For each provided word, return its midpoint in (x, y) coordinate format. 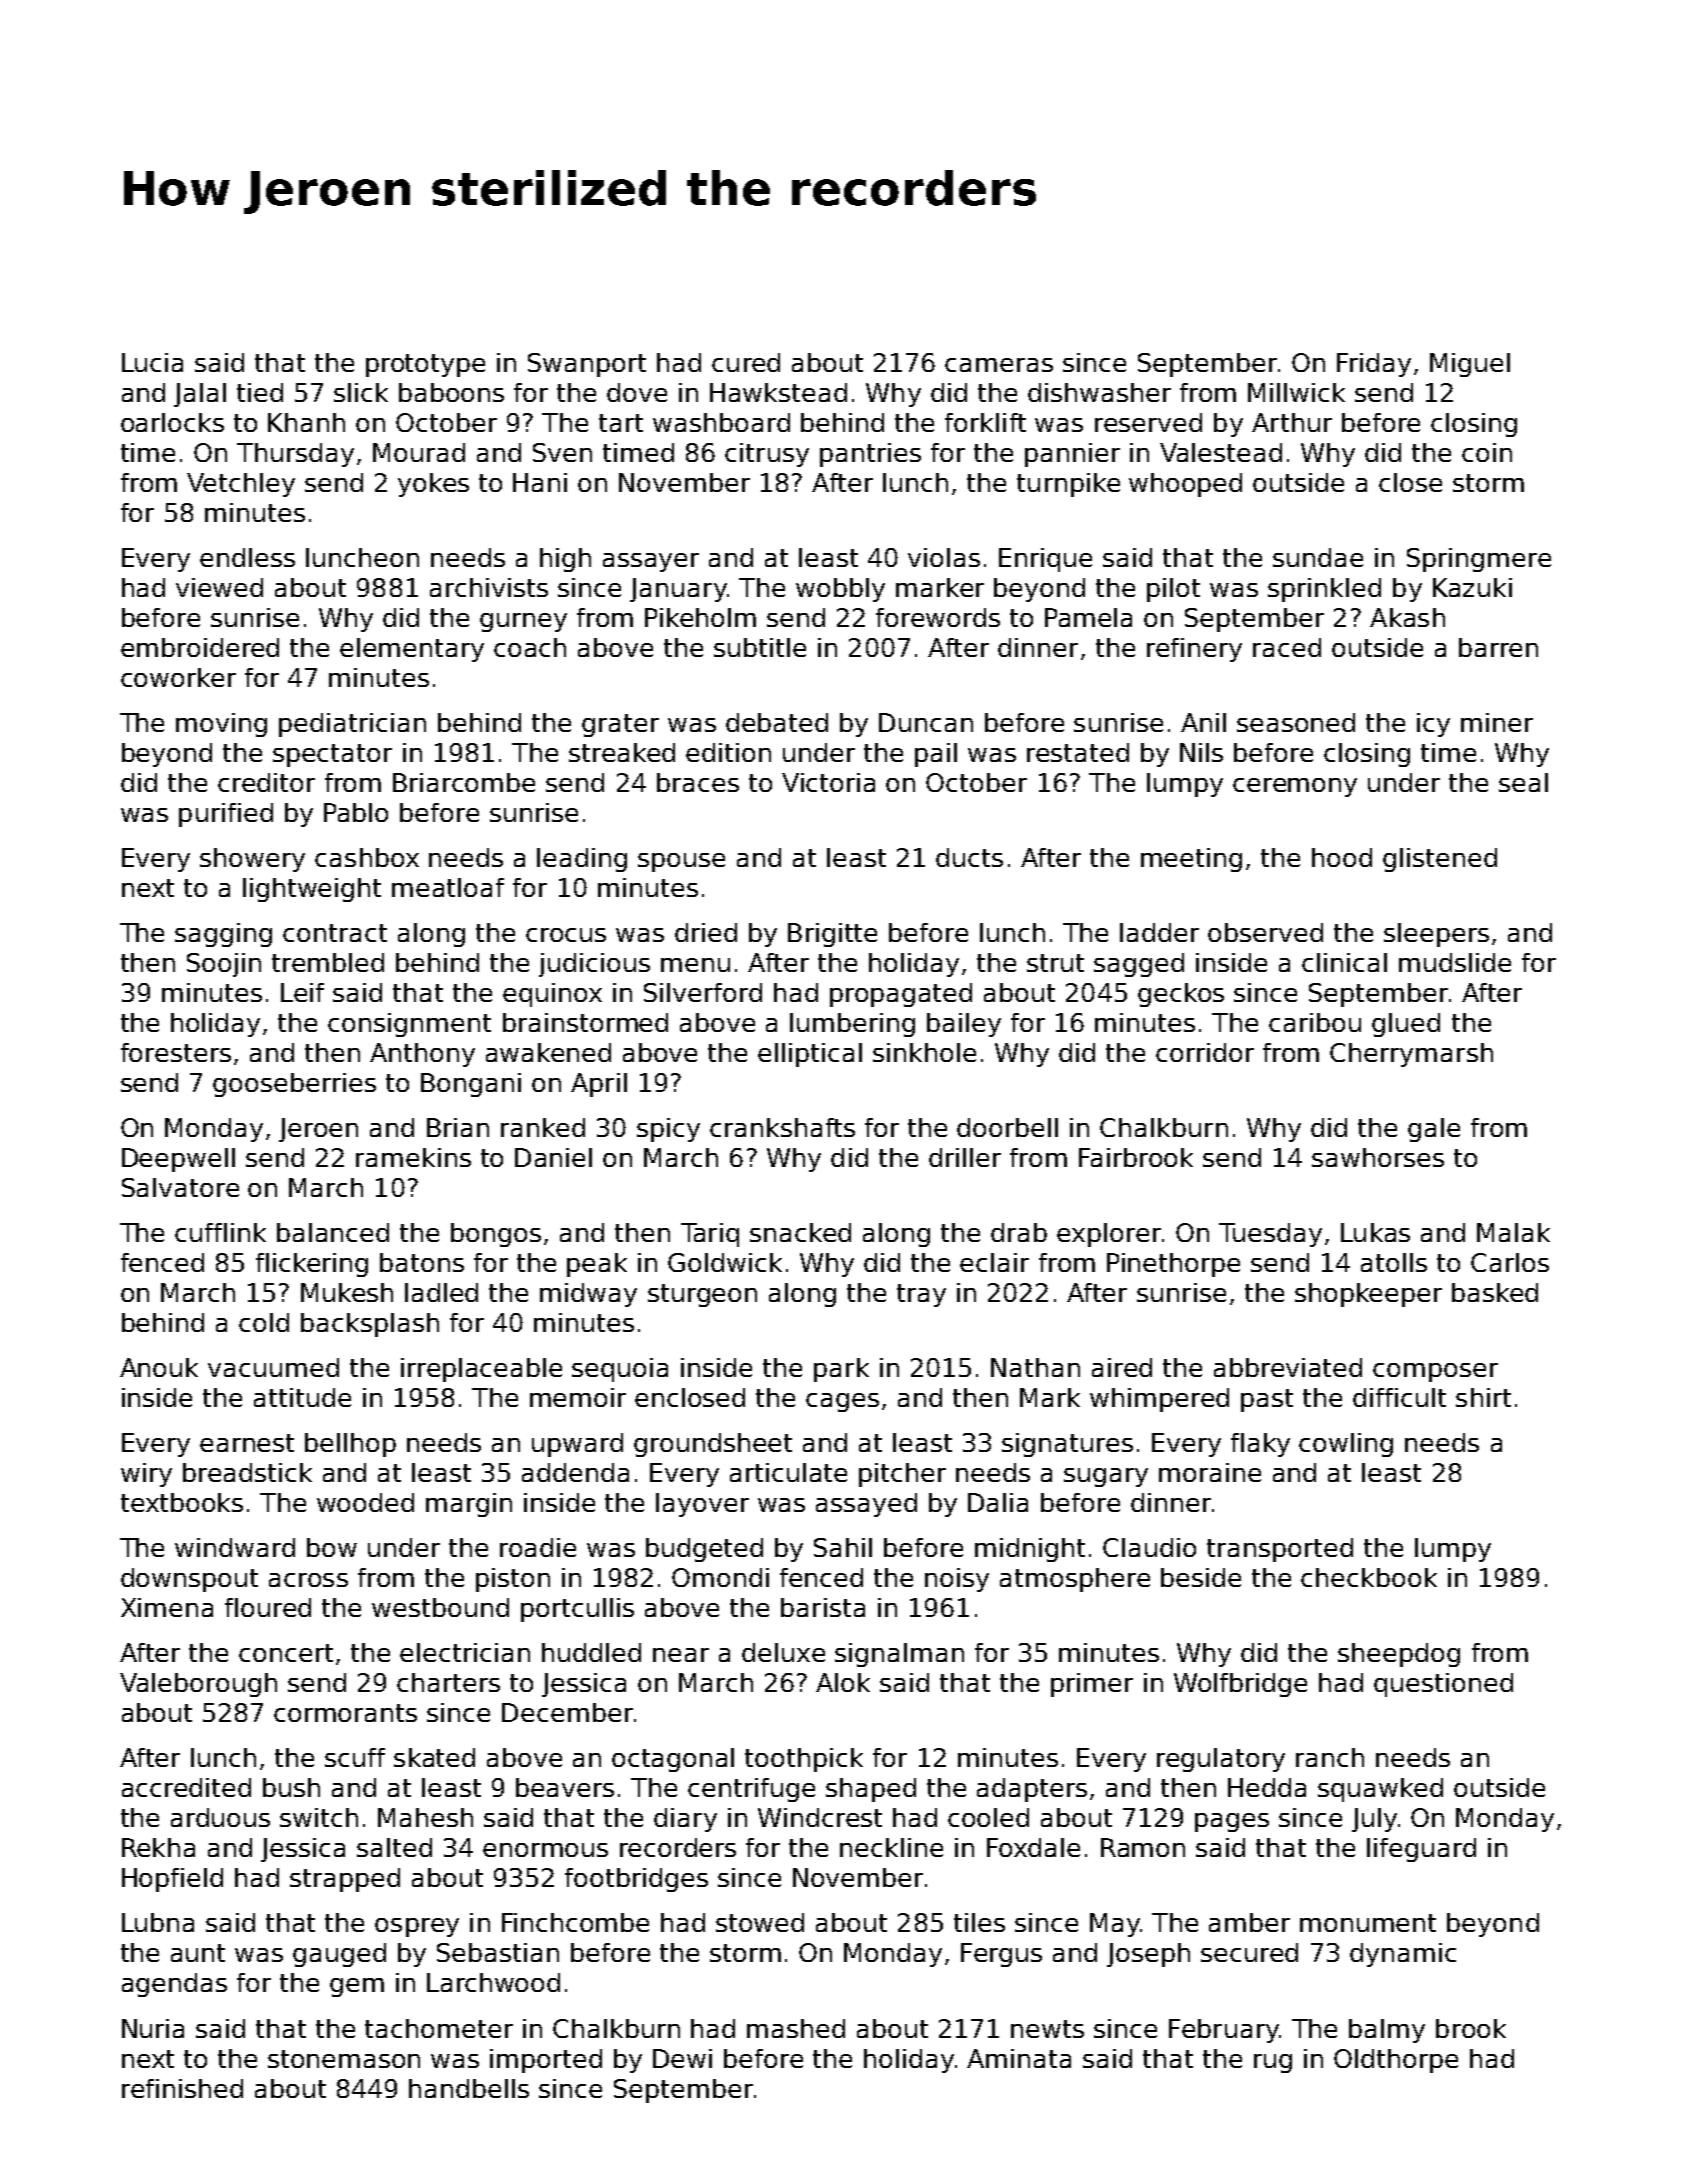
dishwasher (1099, 392)
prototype (425, 365)
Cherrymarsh (1411, 1055)
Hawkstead (778, 392)
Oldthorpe (1396, 2061)
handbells (469, 2088)
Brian (458, 1127)
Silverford (703, 992)
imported (546, 2061)
